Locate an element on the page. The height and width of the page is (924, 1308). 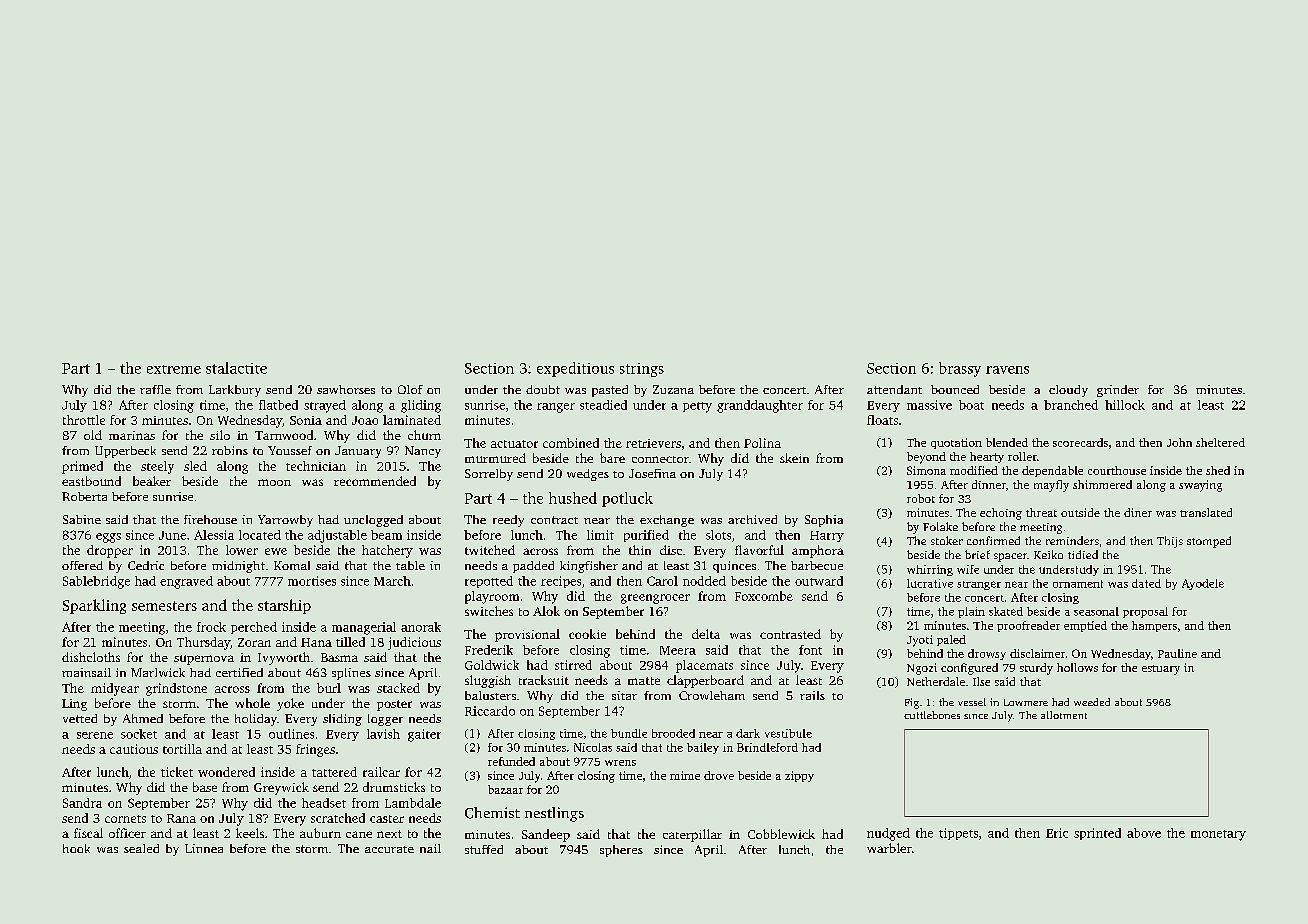
Ayodele is located at coordinates (1203, 584).
